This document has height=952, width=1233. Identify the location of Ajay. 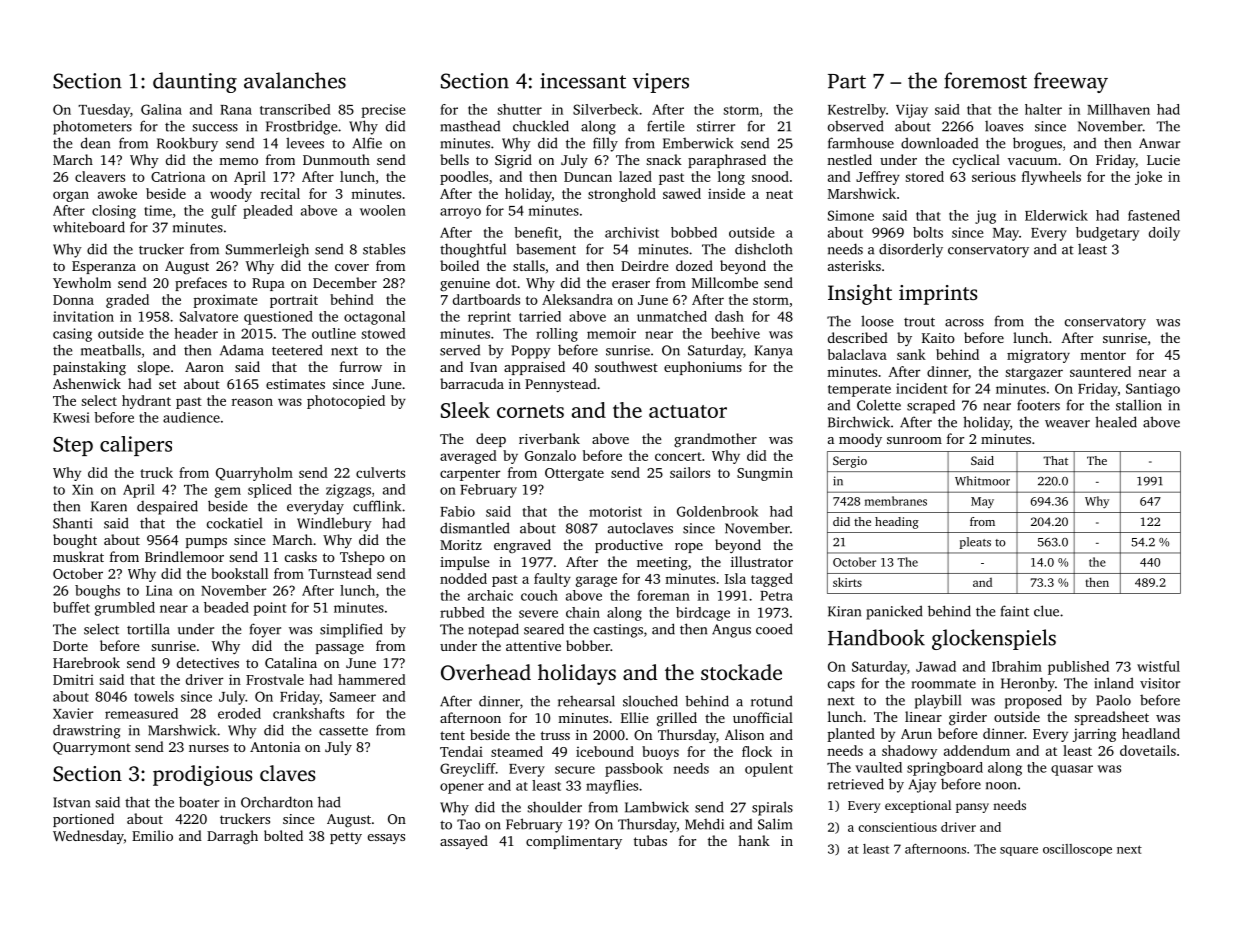
(922, 786).
